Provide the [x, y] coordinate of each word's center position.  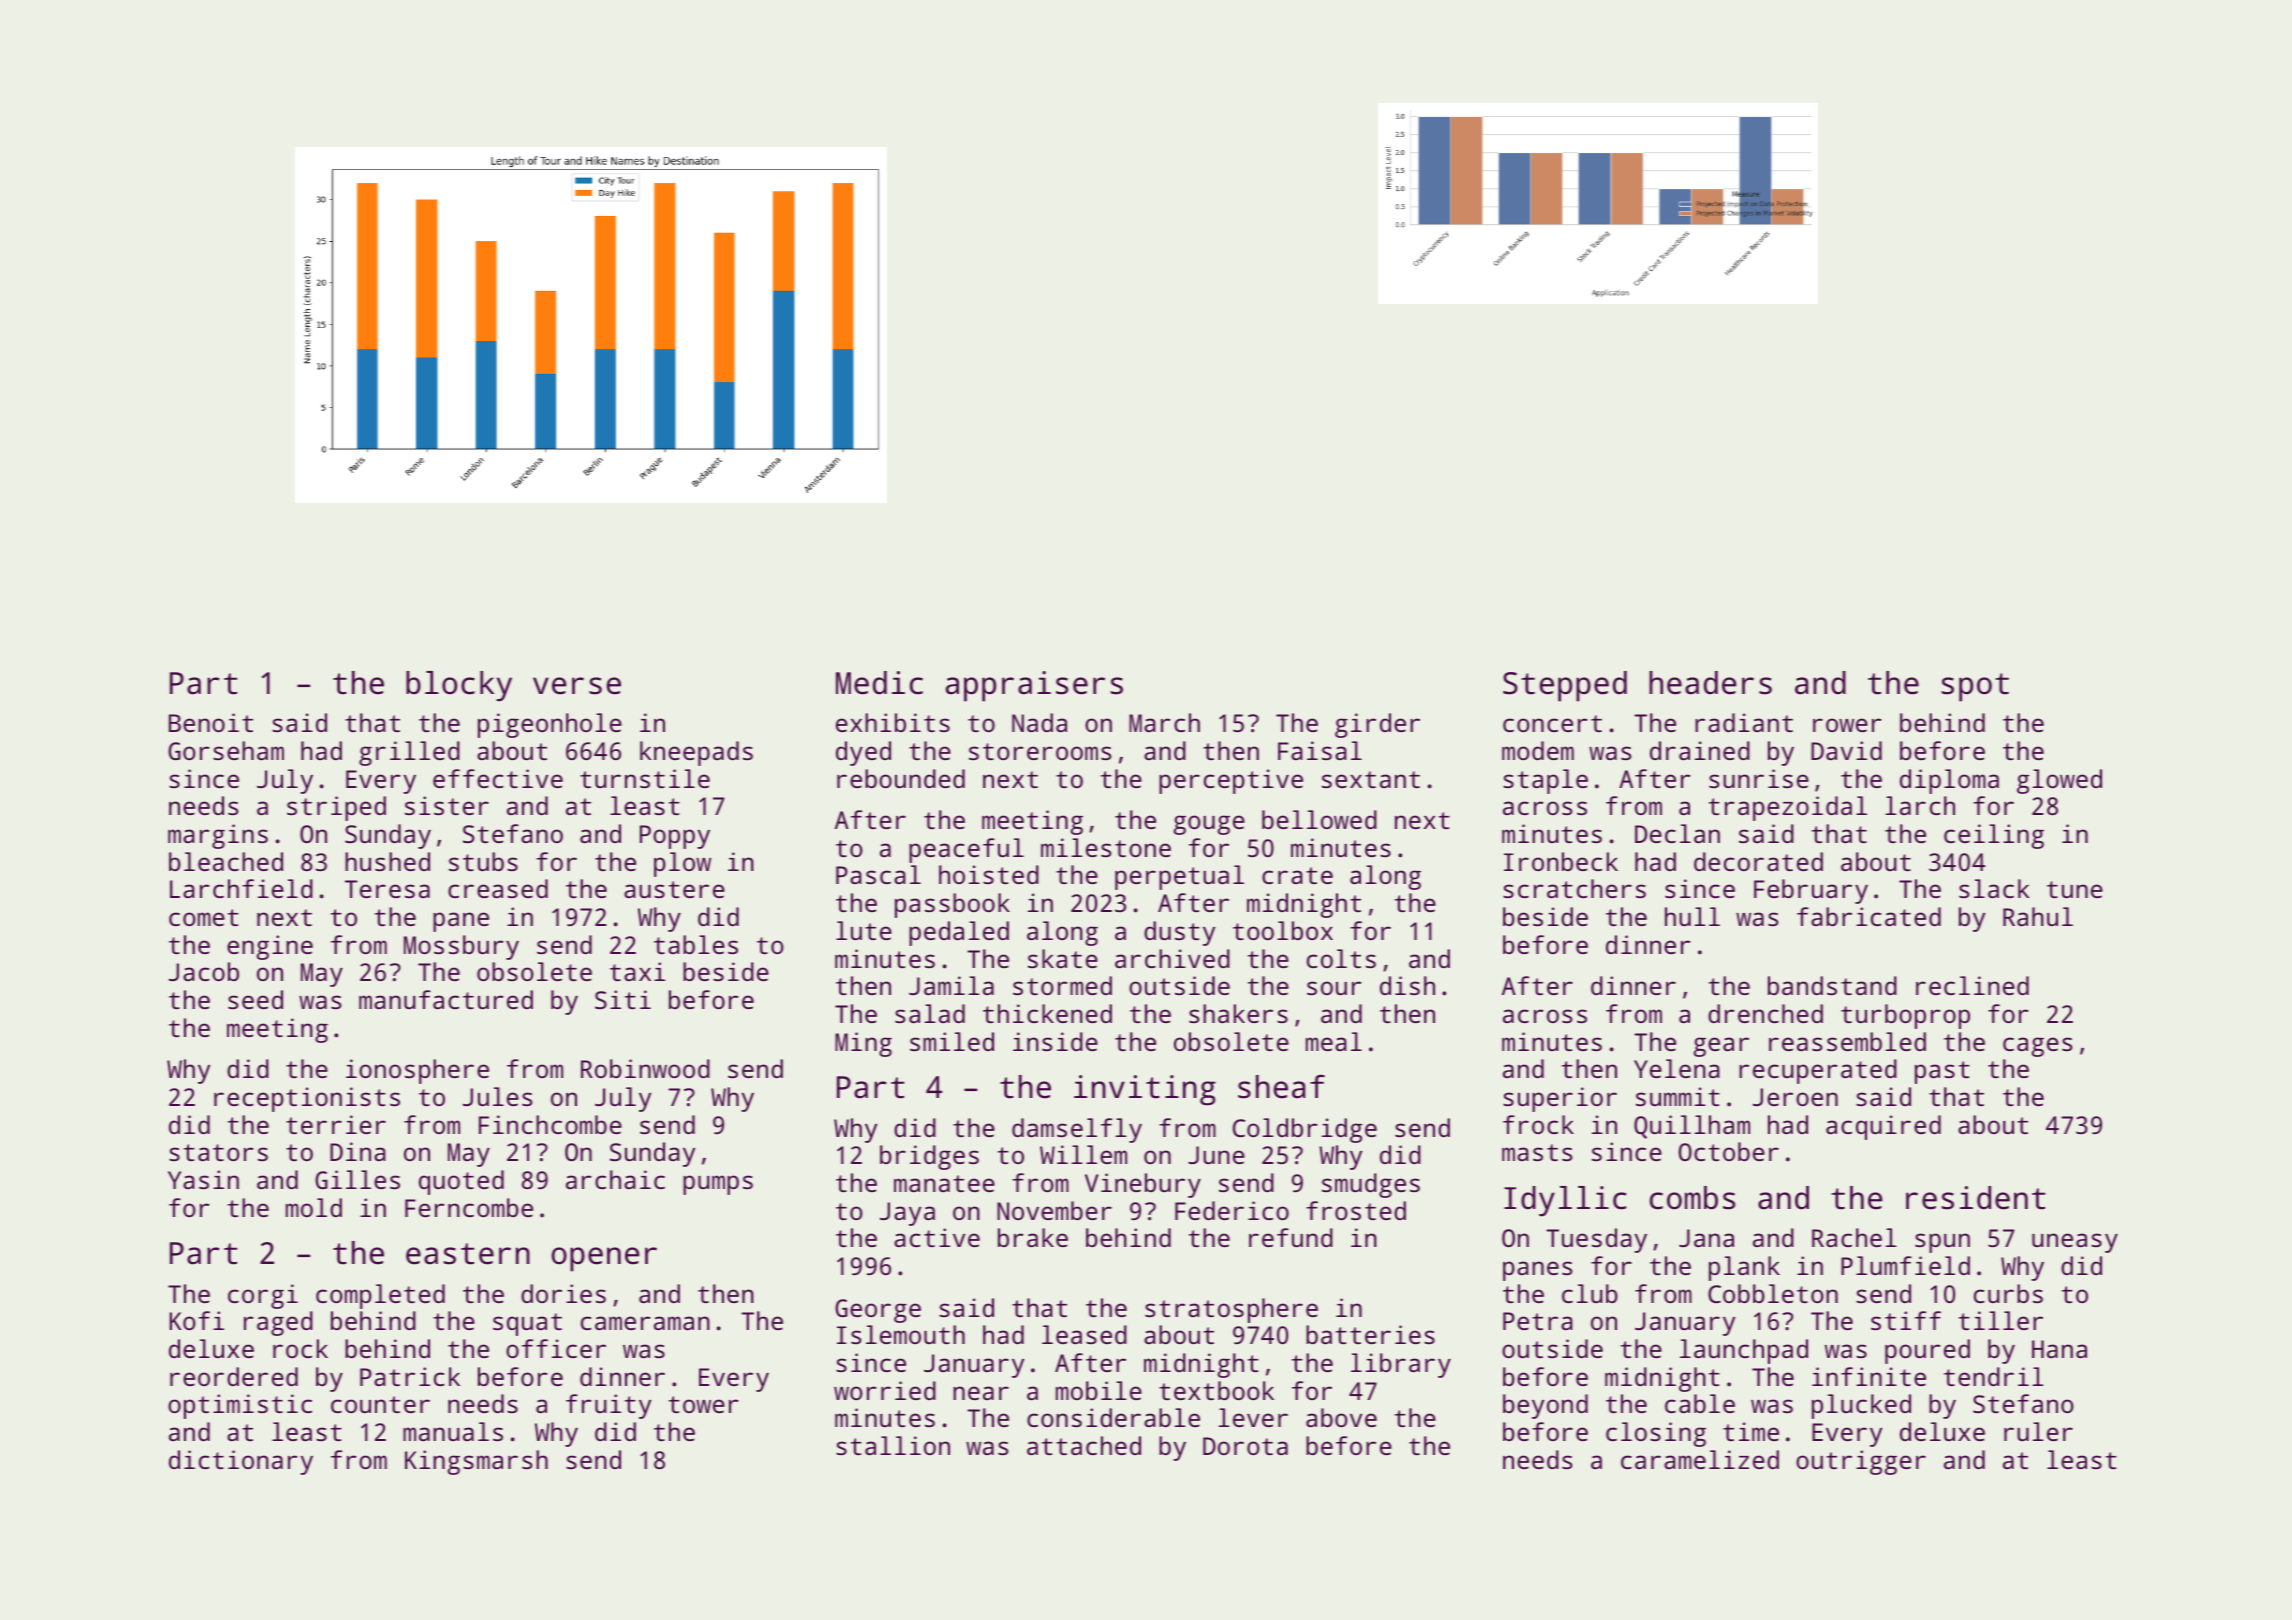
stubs [483, 861]
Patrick [410, 1376]
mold [314, 1207]
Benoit [211, 722]
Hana [2059, 1349]
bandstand [1832, 985]
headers [1710, 683]
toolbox [1283, 930]
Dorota [1245, 1446]
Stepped [1565, 686]
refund [1291, 1237]
